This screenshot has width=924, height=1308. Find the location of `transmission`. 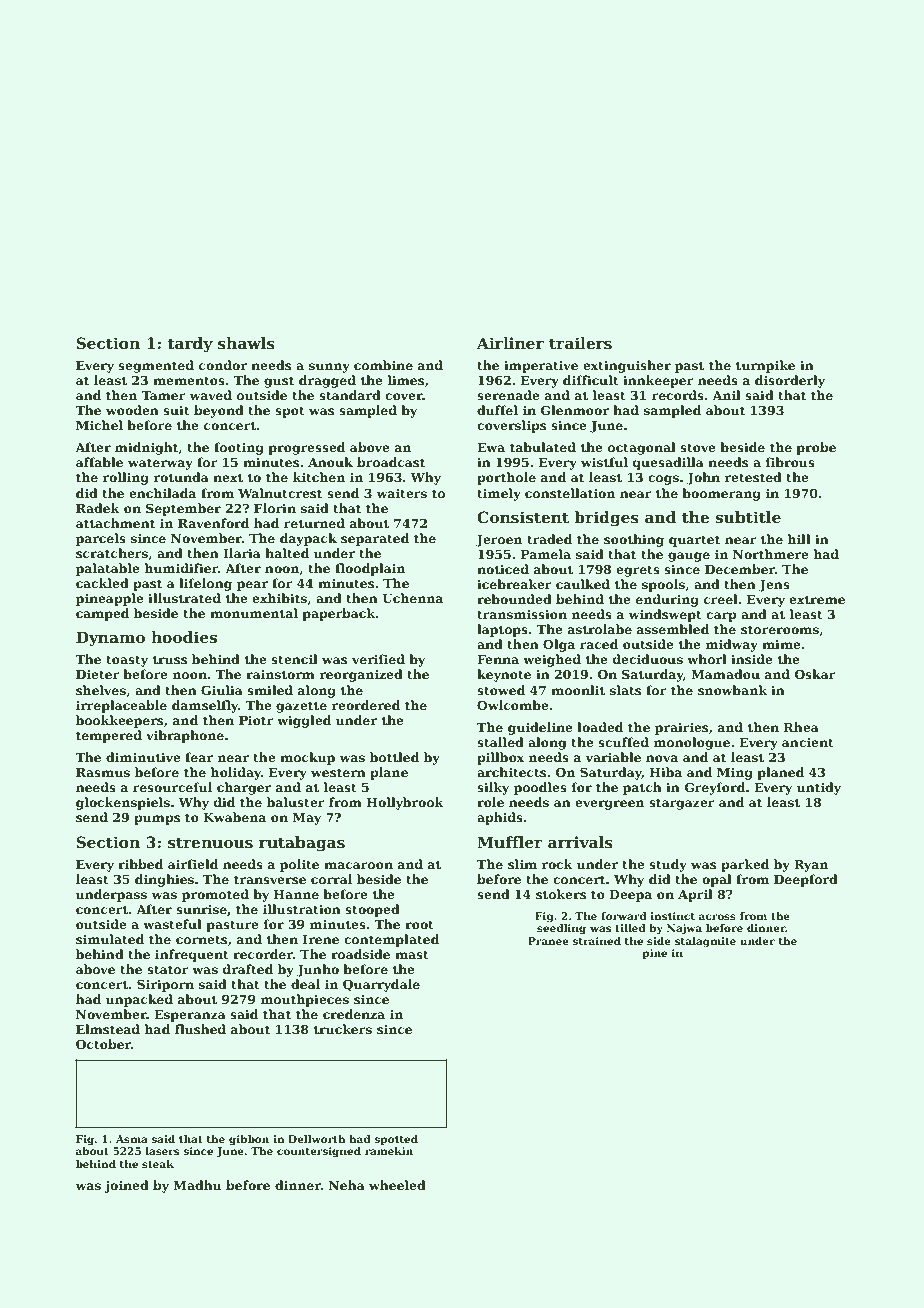

transmission is located at coordinates (522, 614).
